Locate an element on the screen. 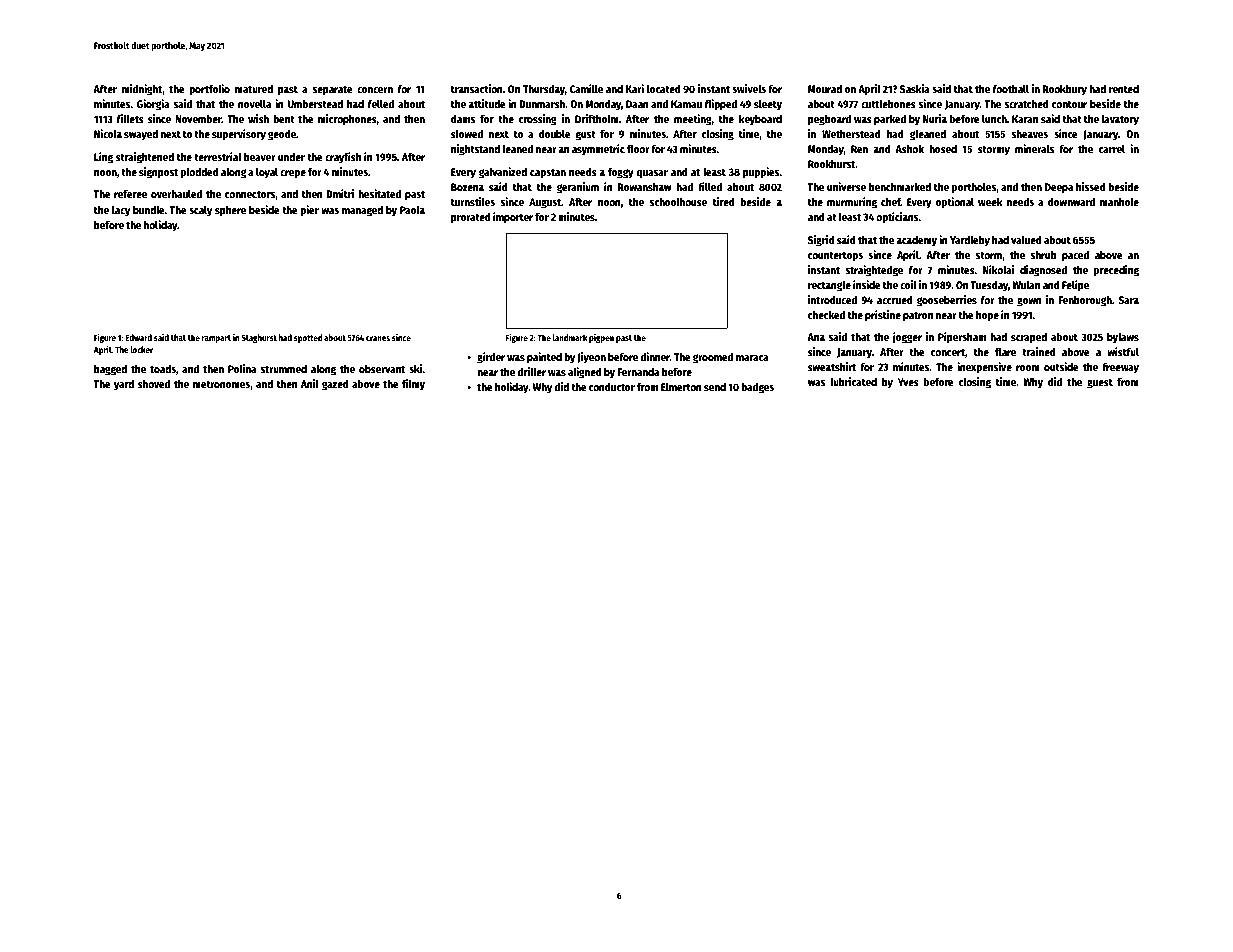 This screenshot has height=952, width=1233. landmark is located at coordinates (570, 337).
